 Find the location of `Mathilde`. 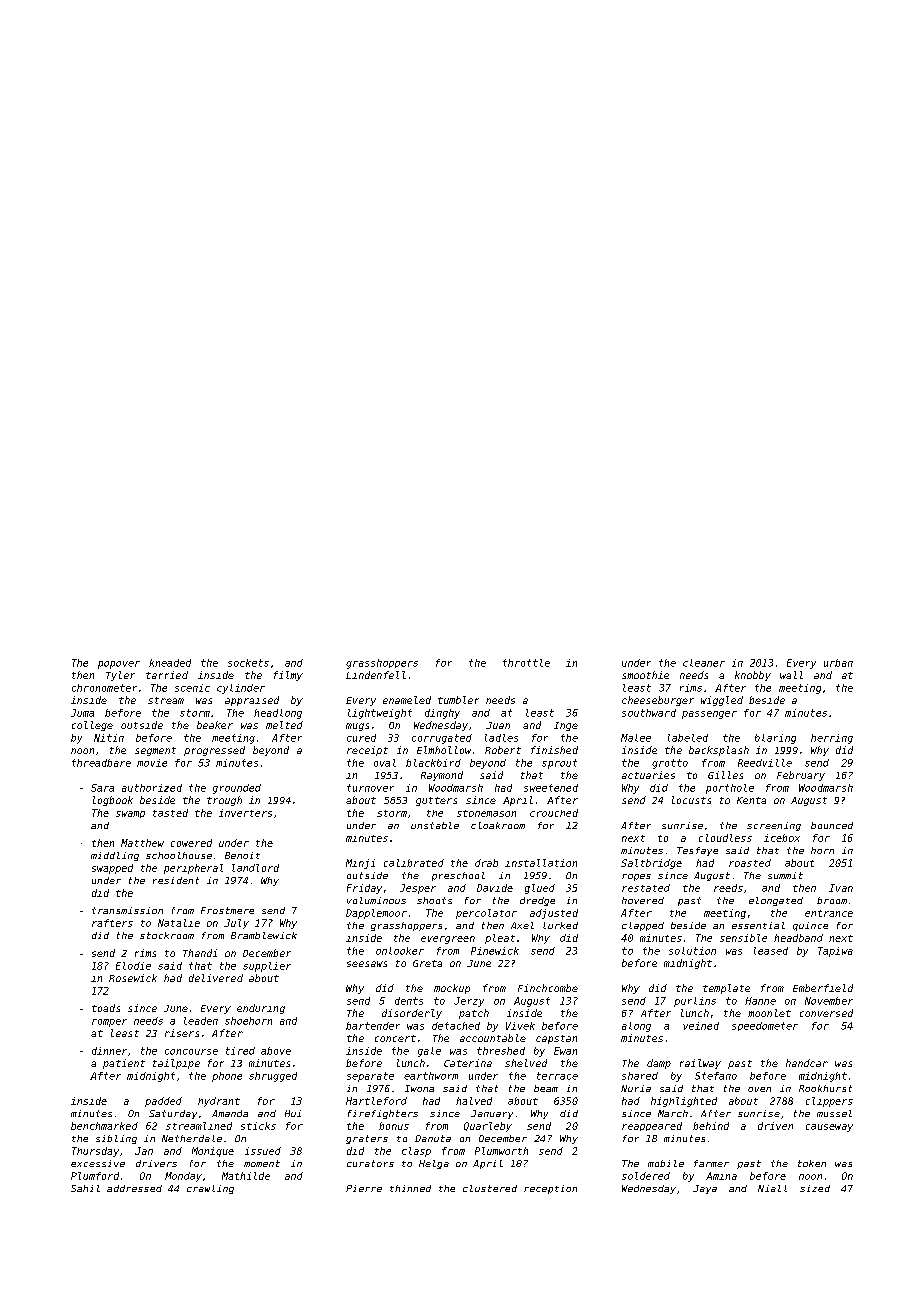

Mathilde is located at coordinates (246, 1176).
